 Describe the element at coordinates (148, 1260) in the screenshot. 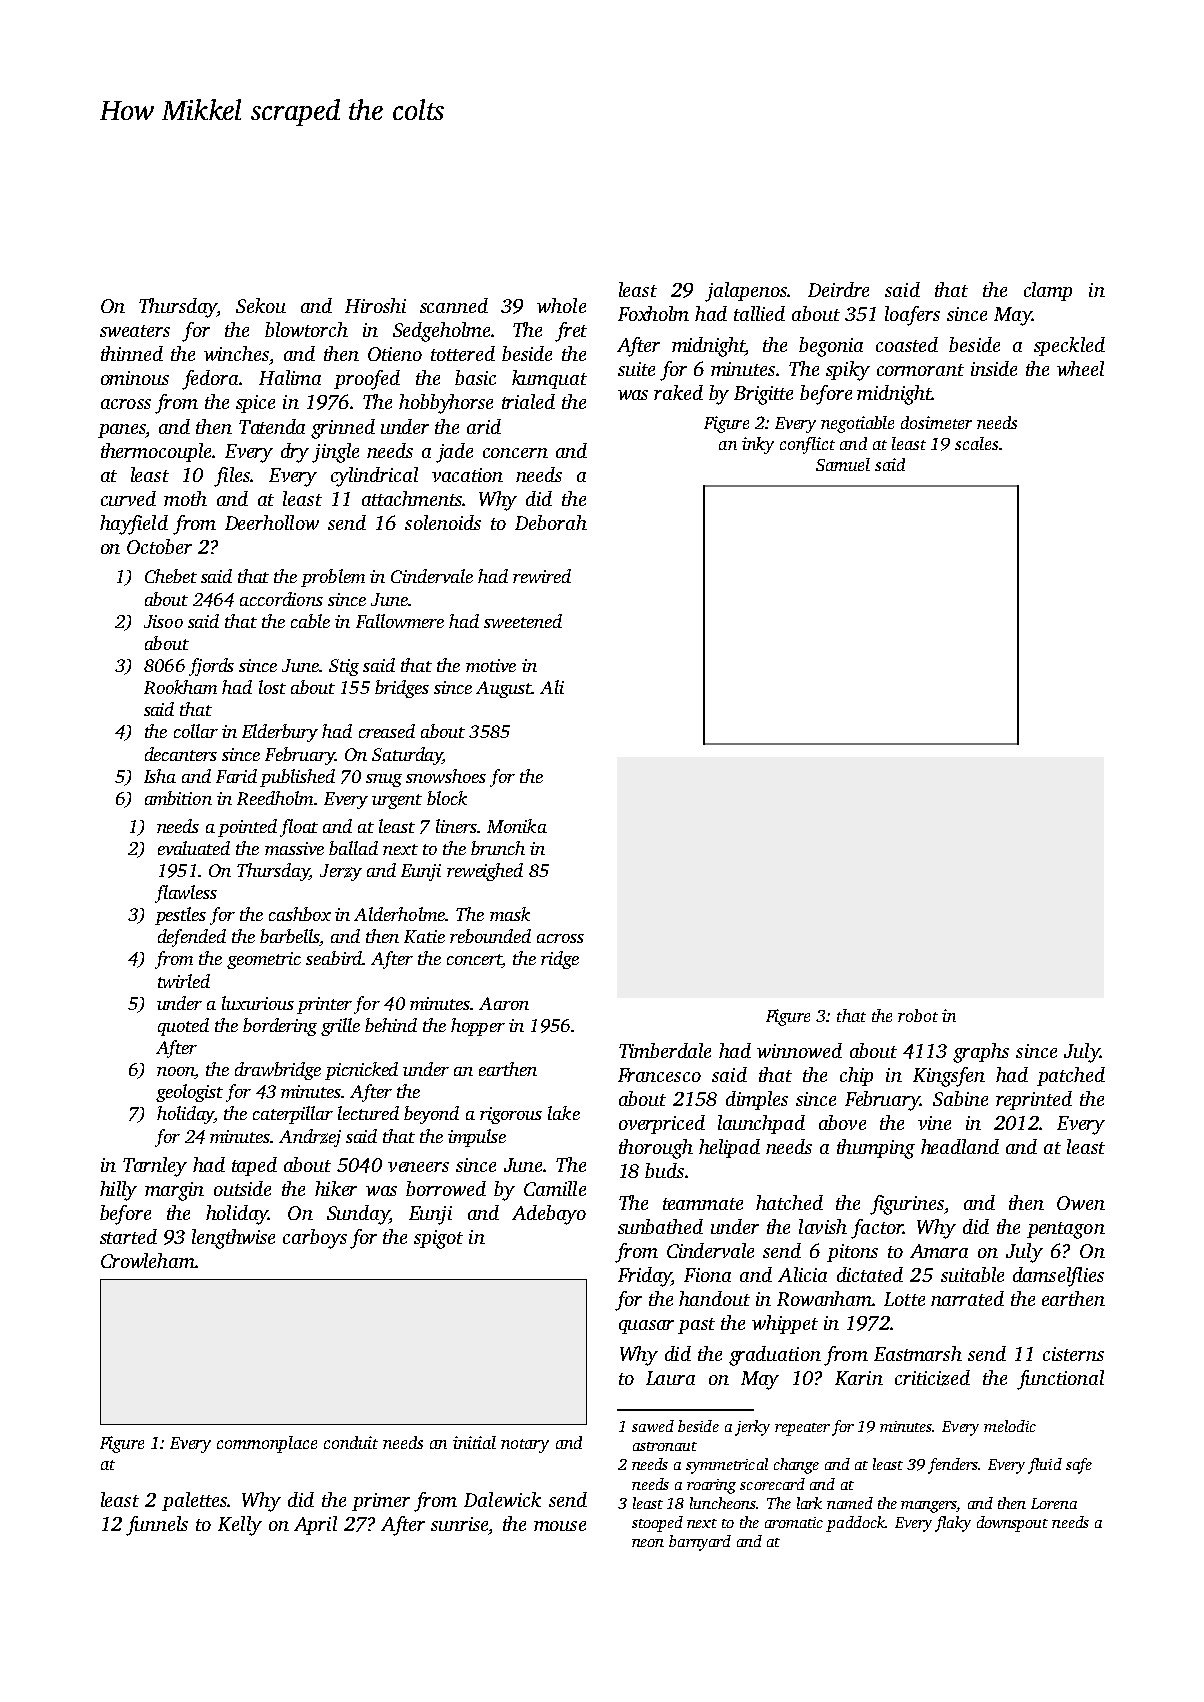

I see `Crowleham` at that location.
